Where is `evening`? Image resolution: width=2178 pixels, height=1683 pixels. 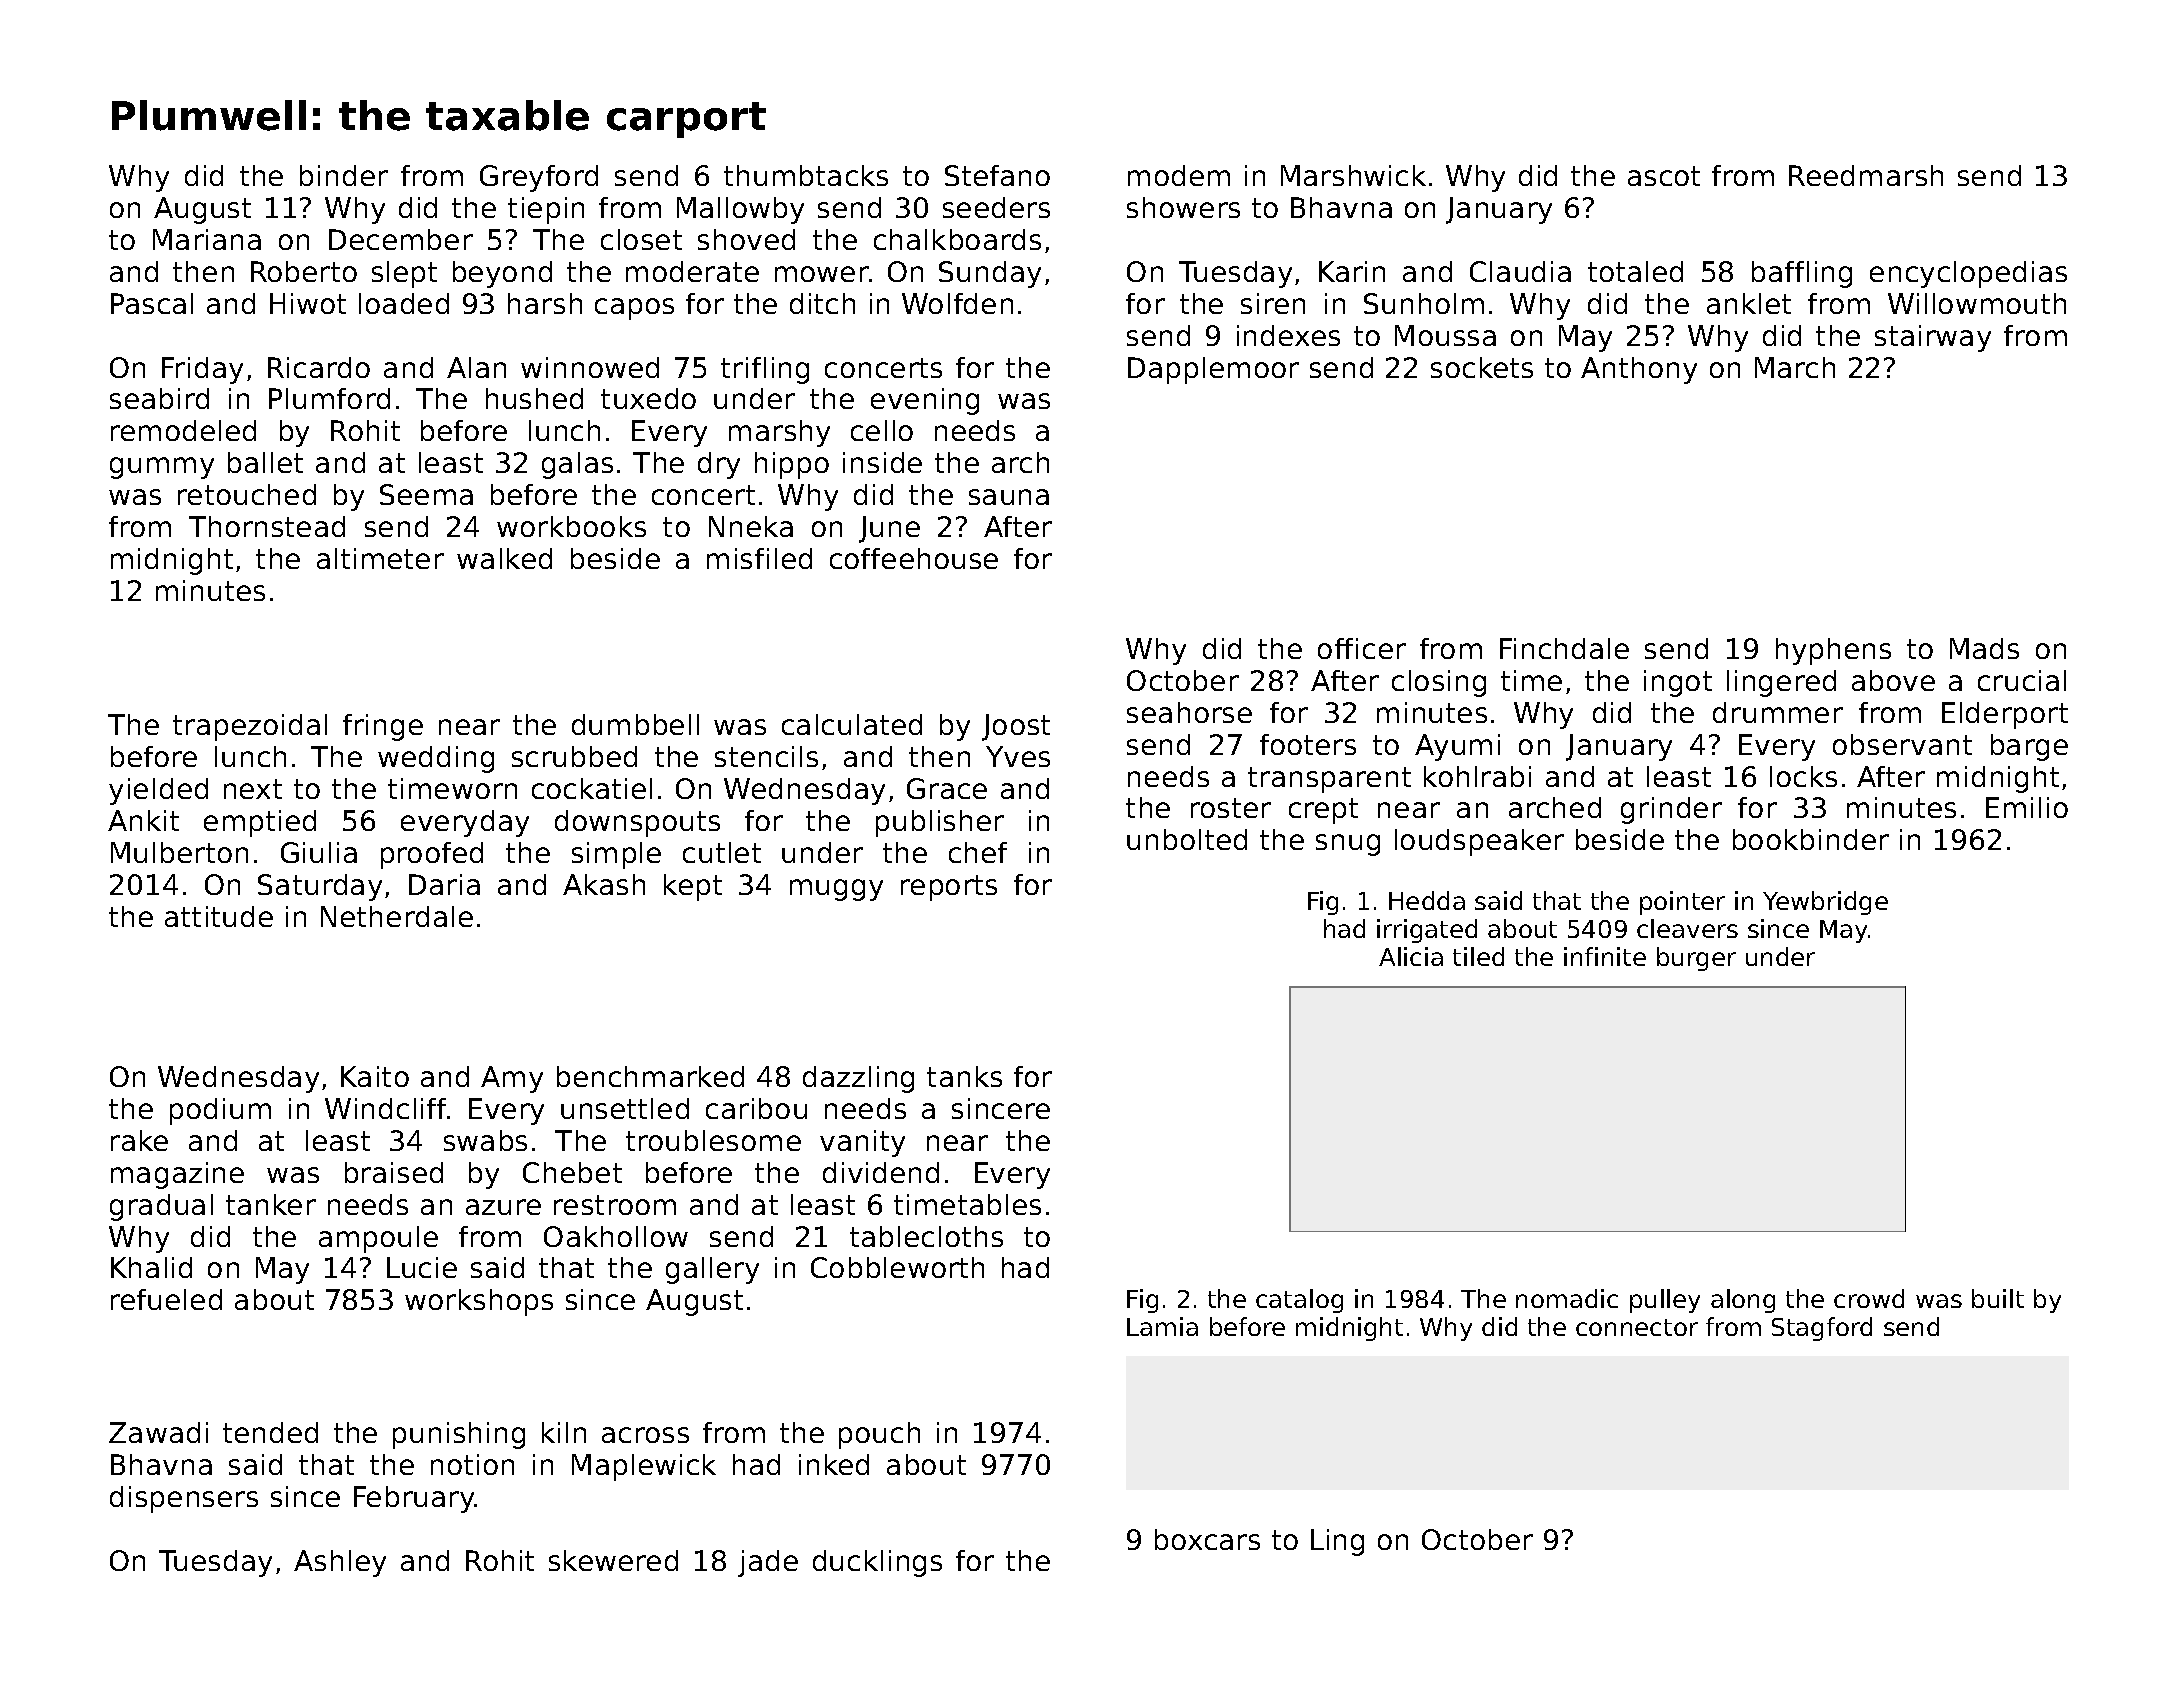 evening is located at coordinates (925, 401).
